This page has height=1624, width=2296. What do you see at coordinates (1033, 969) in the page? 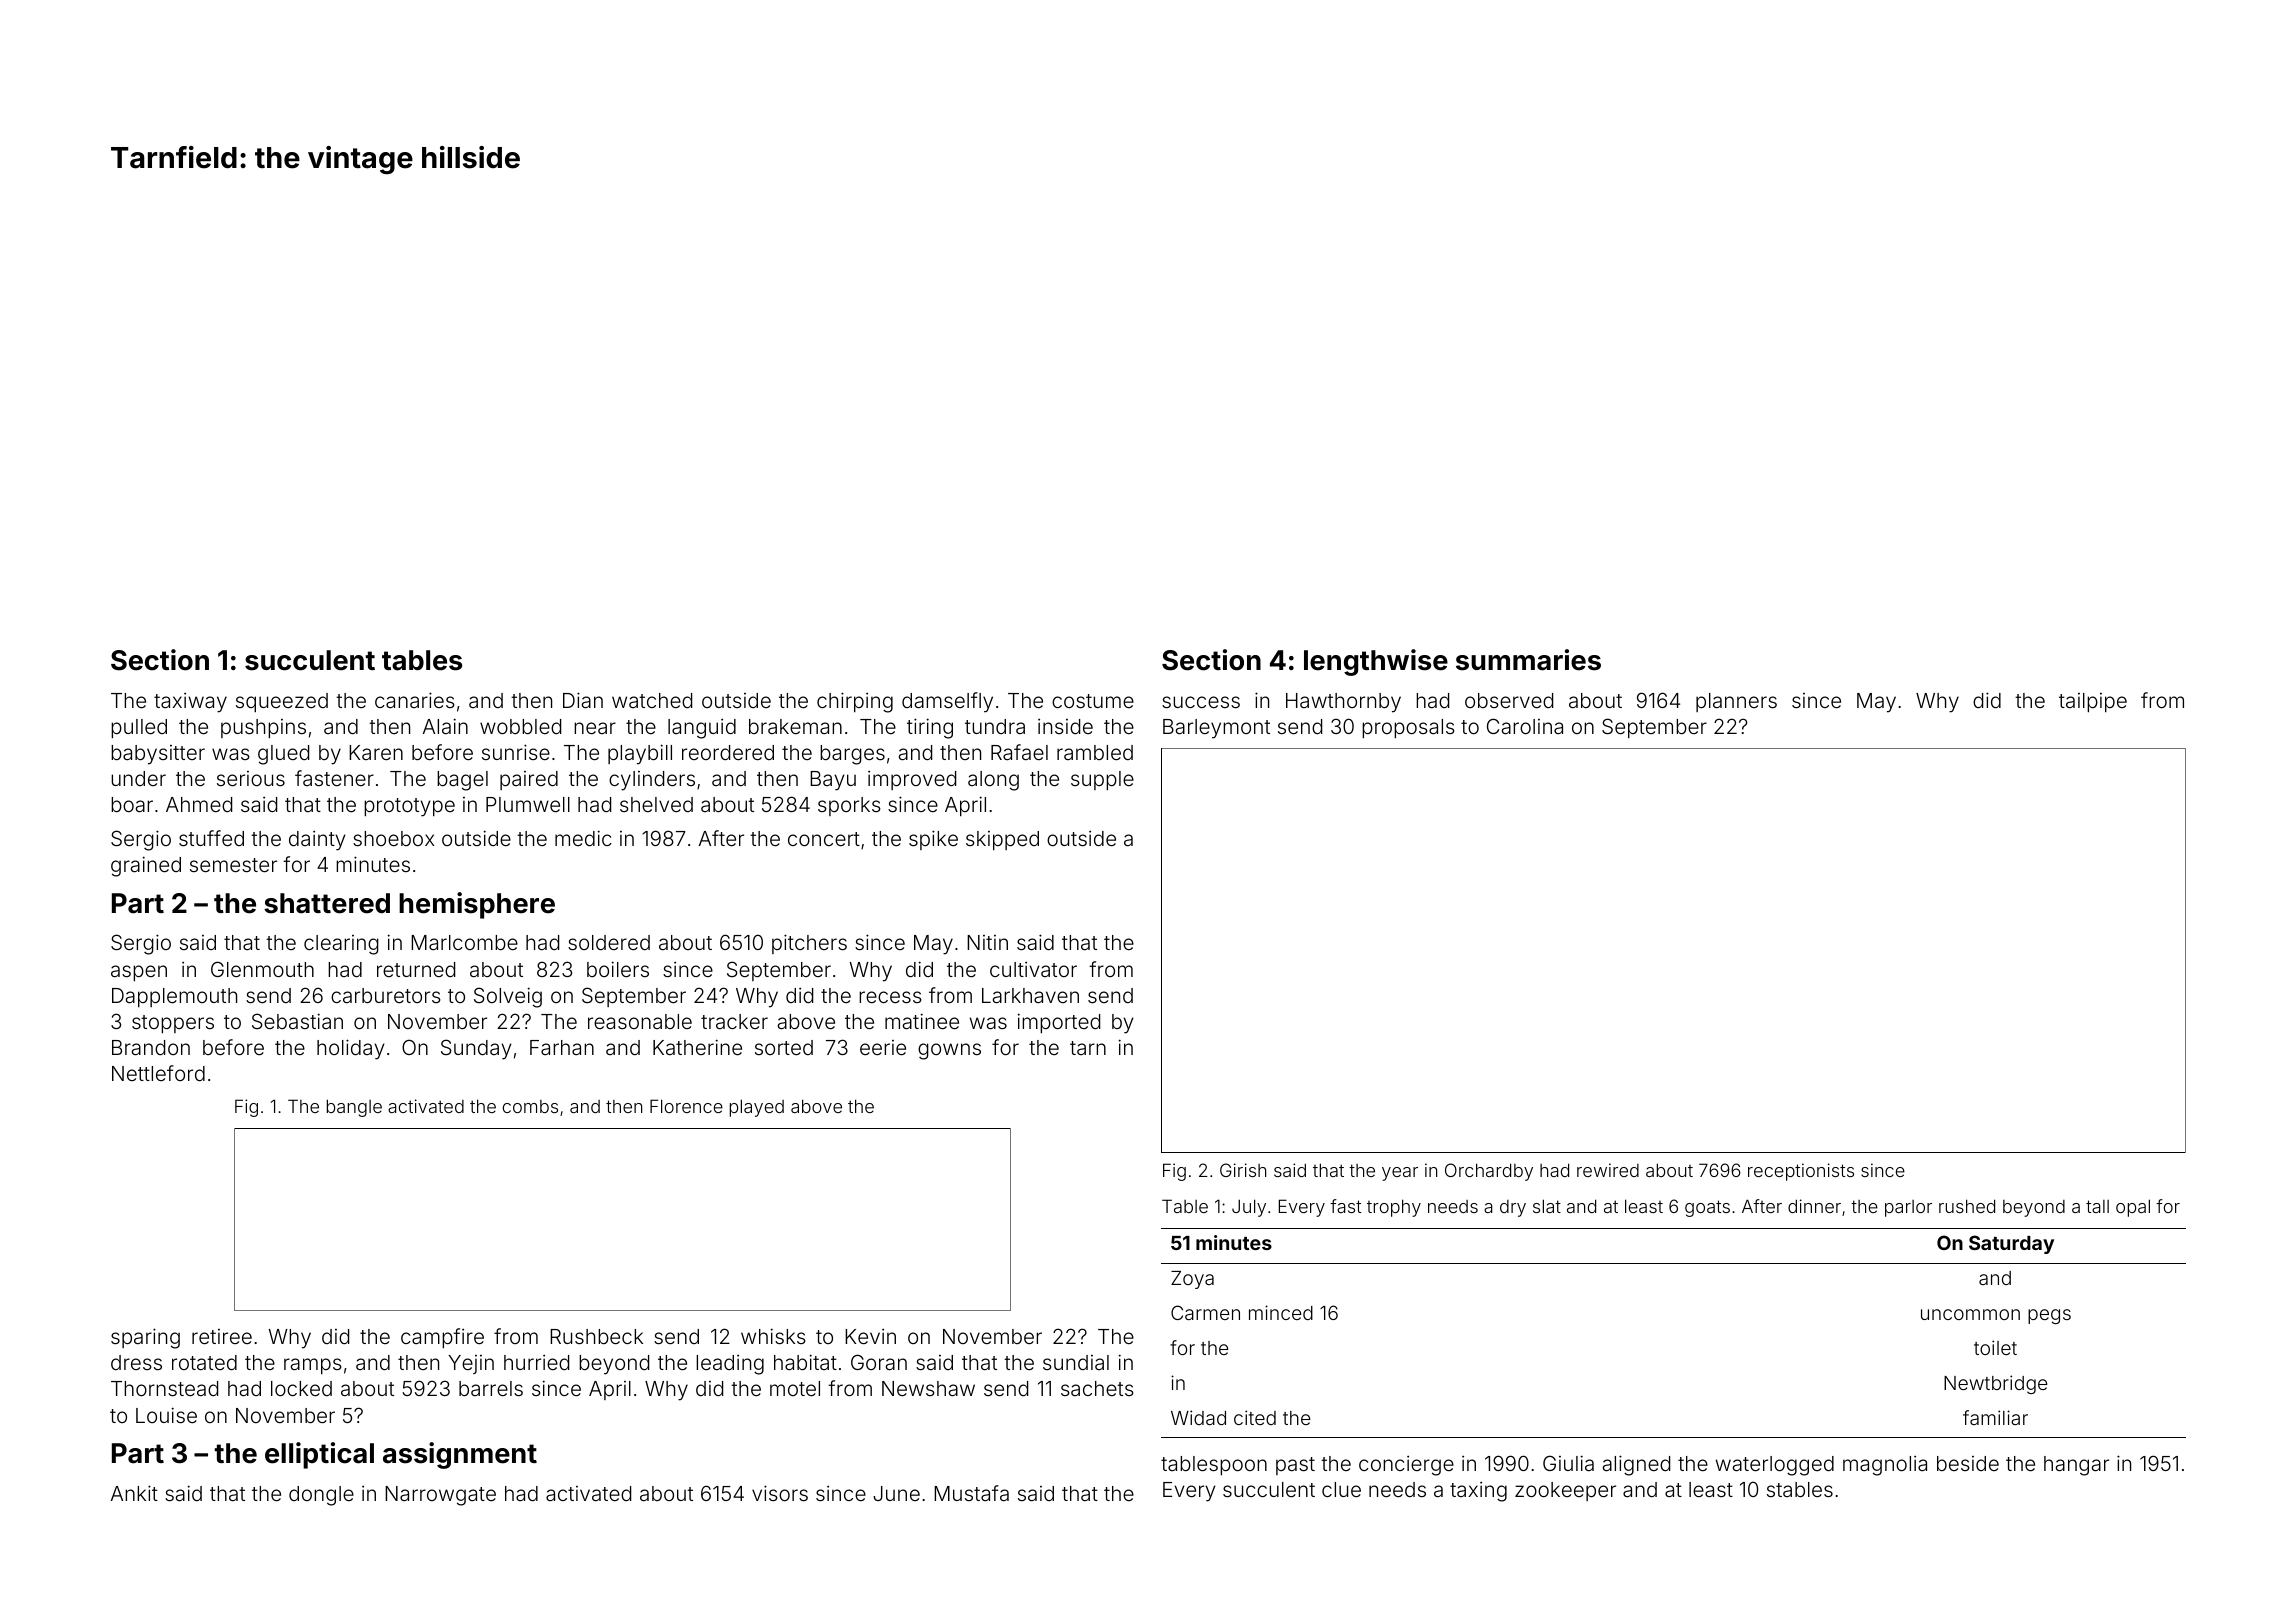
I see `cultivator` at bounding box center [1033, 969].
